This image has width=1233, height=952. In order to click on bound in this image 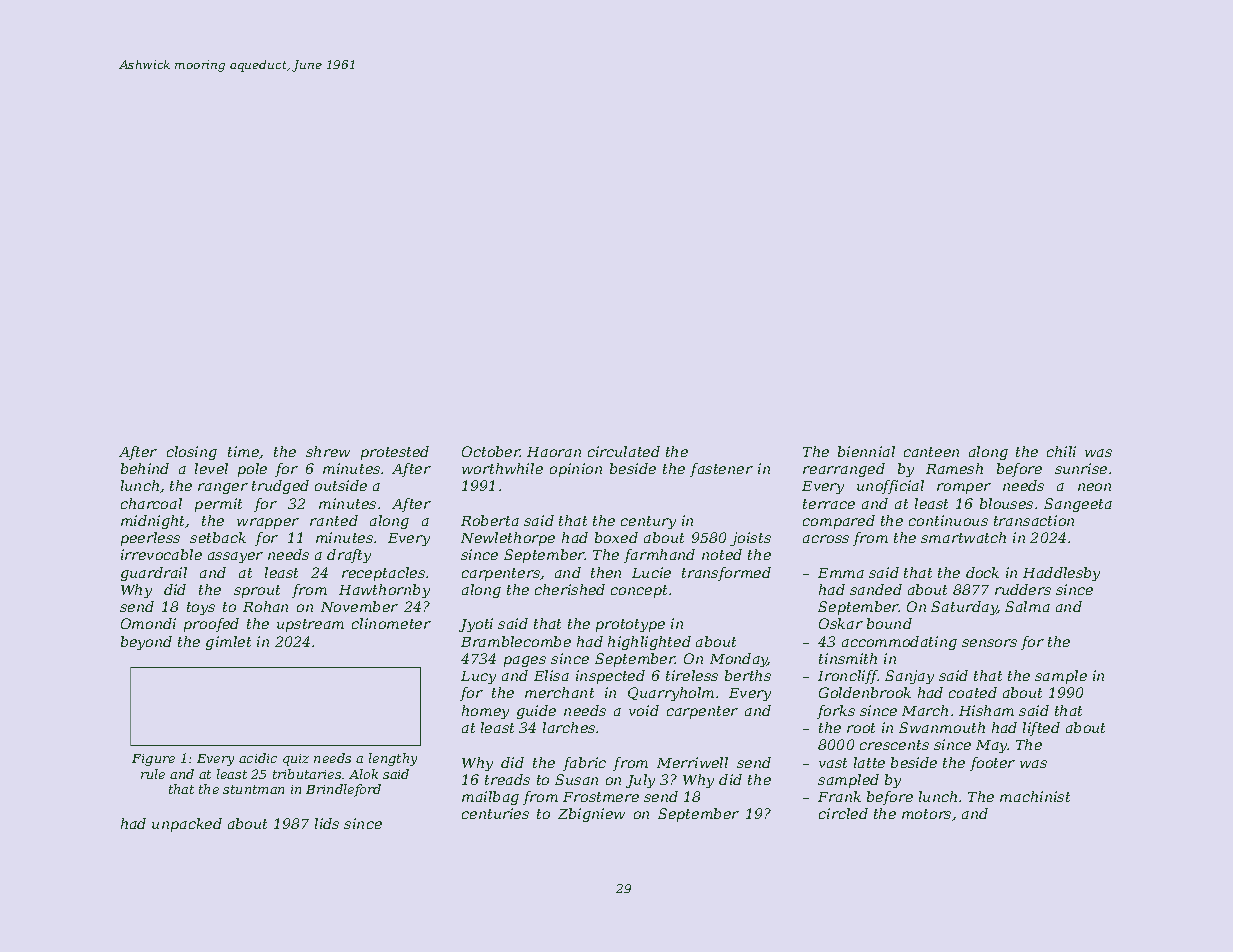, I will do `click(889, 623)`.
